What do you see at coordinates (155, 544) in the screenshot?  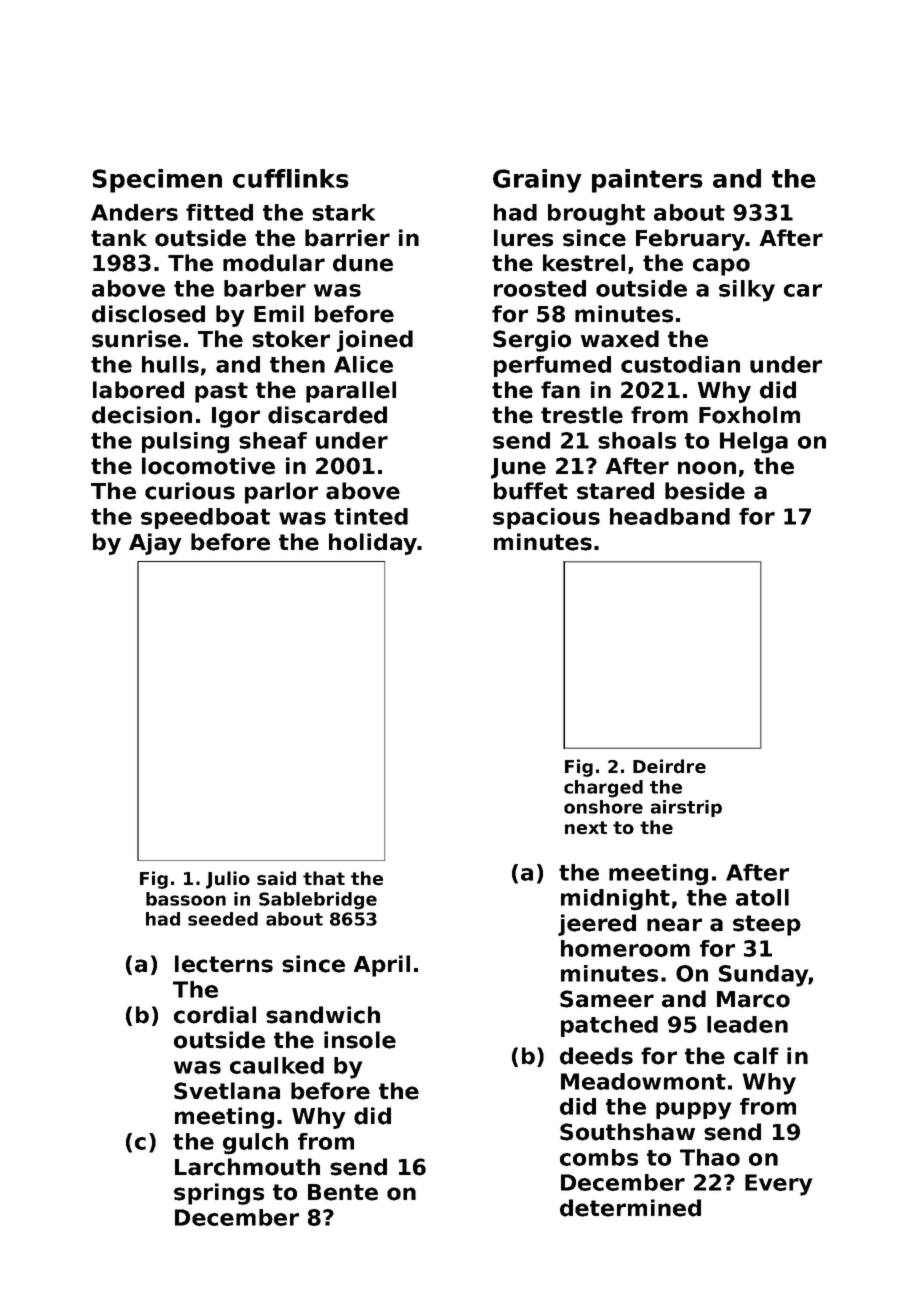 I see `Ajay` at bounding box center [155, 544].
